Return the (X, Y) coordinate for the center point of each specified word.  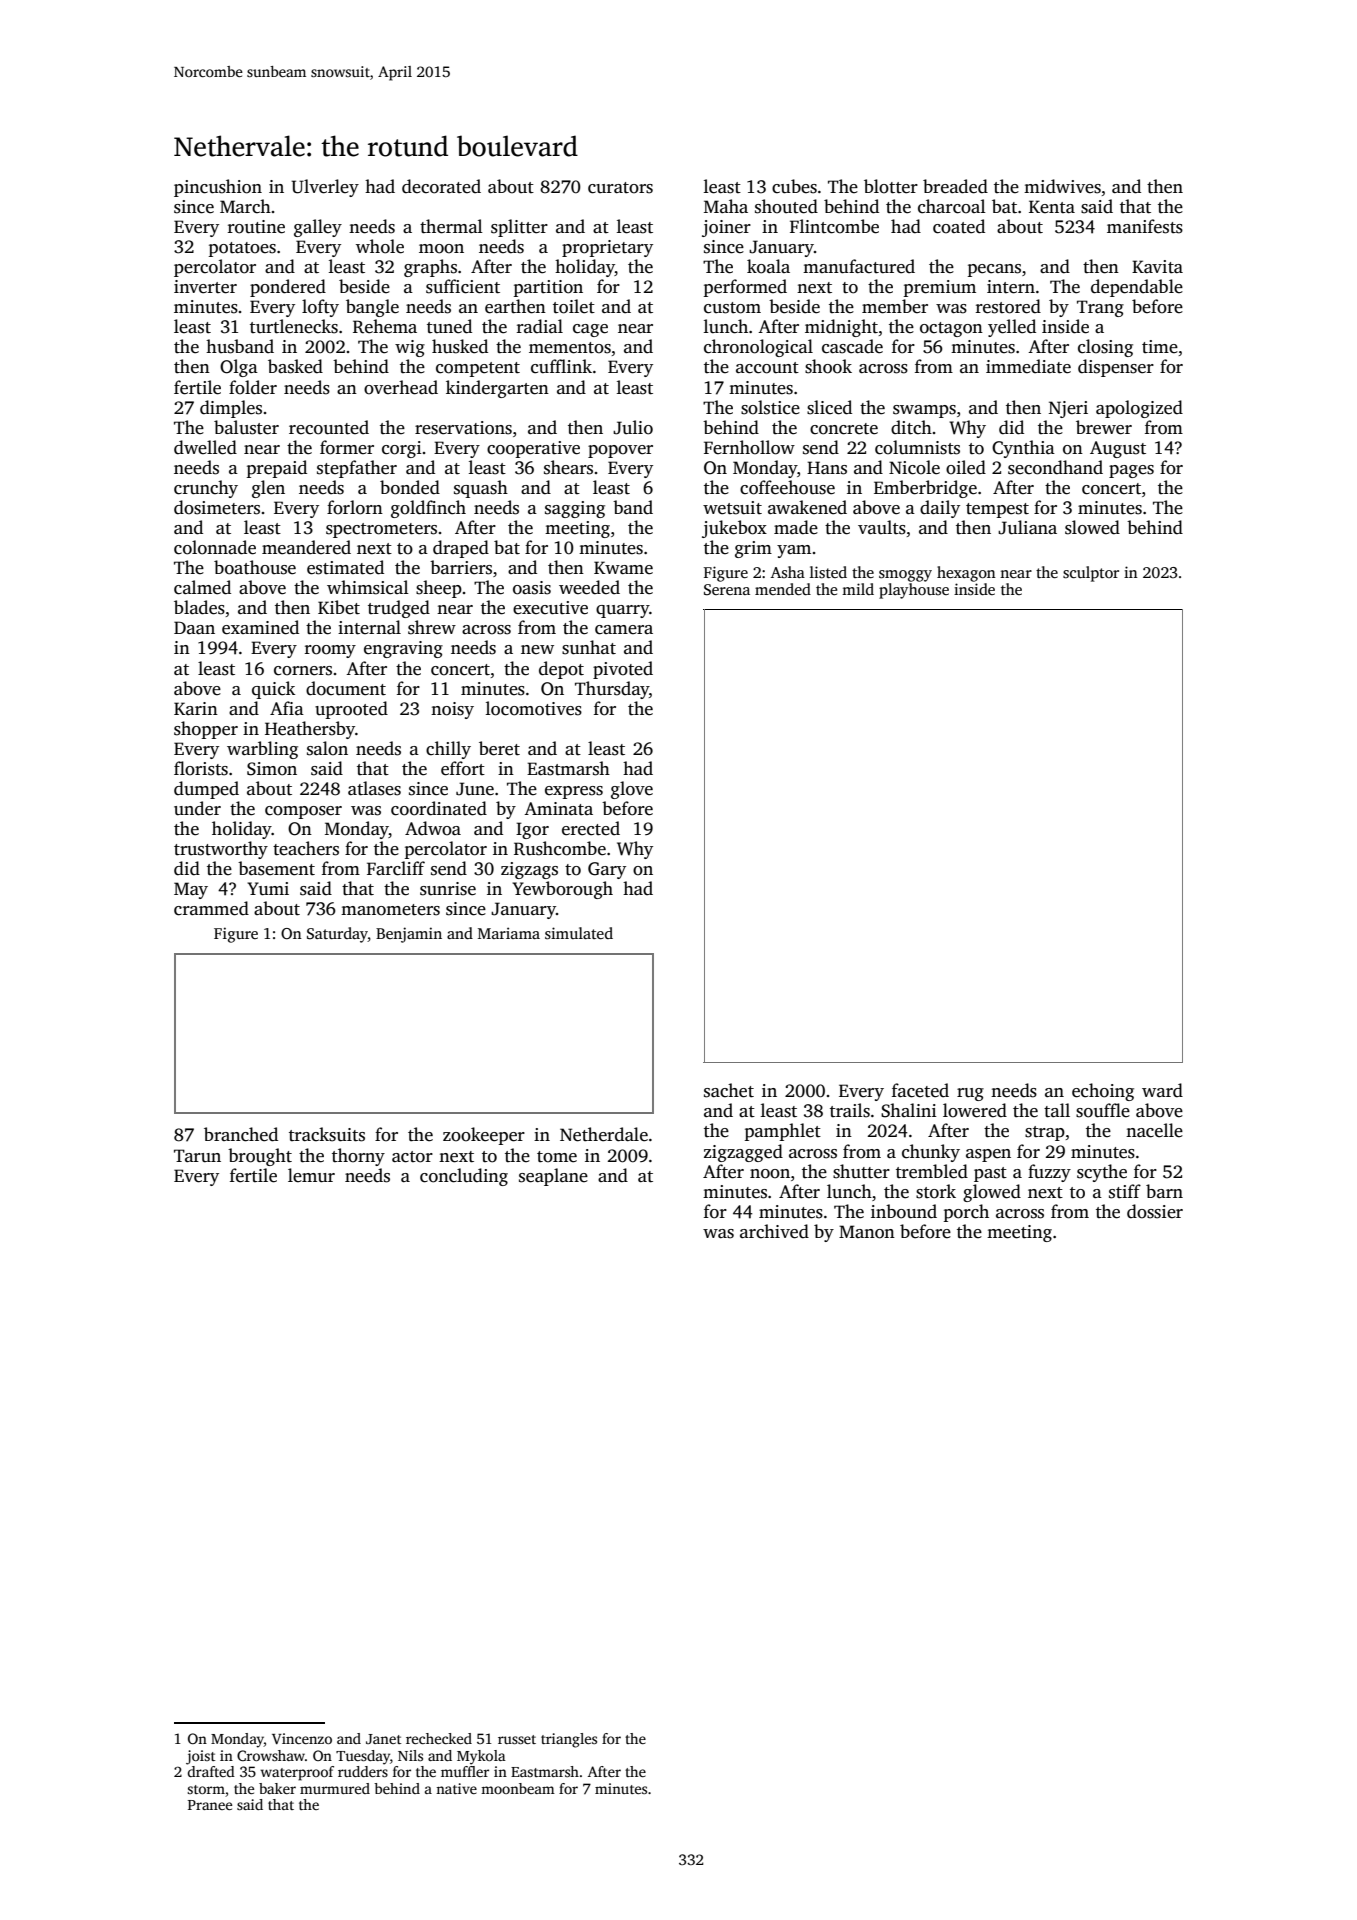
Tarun (197, 1156)
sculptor (1091, 574)
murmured (335, 1788)
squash (481, 489)
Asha (788, 572)
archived (774, 1231)
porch (966, 1213)
